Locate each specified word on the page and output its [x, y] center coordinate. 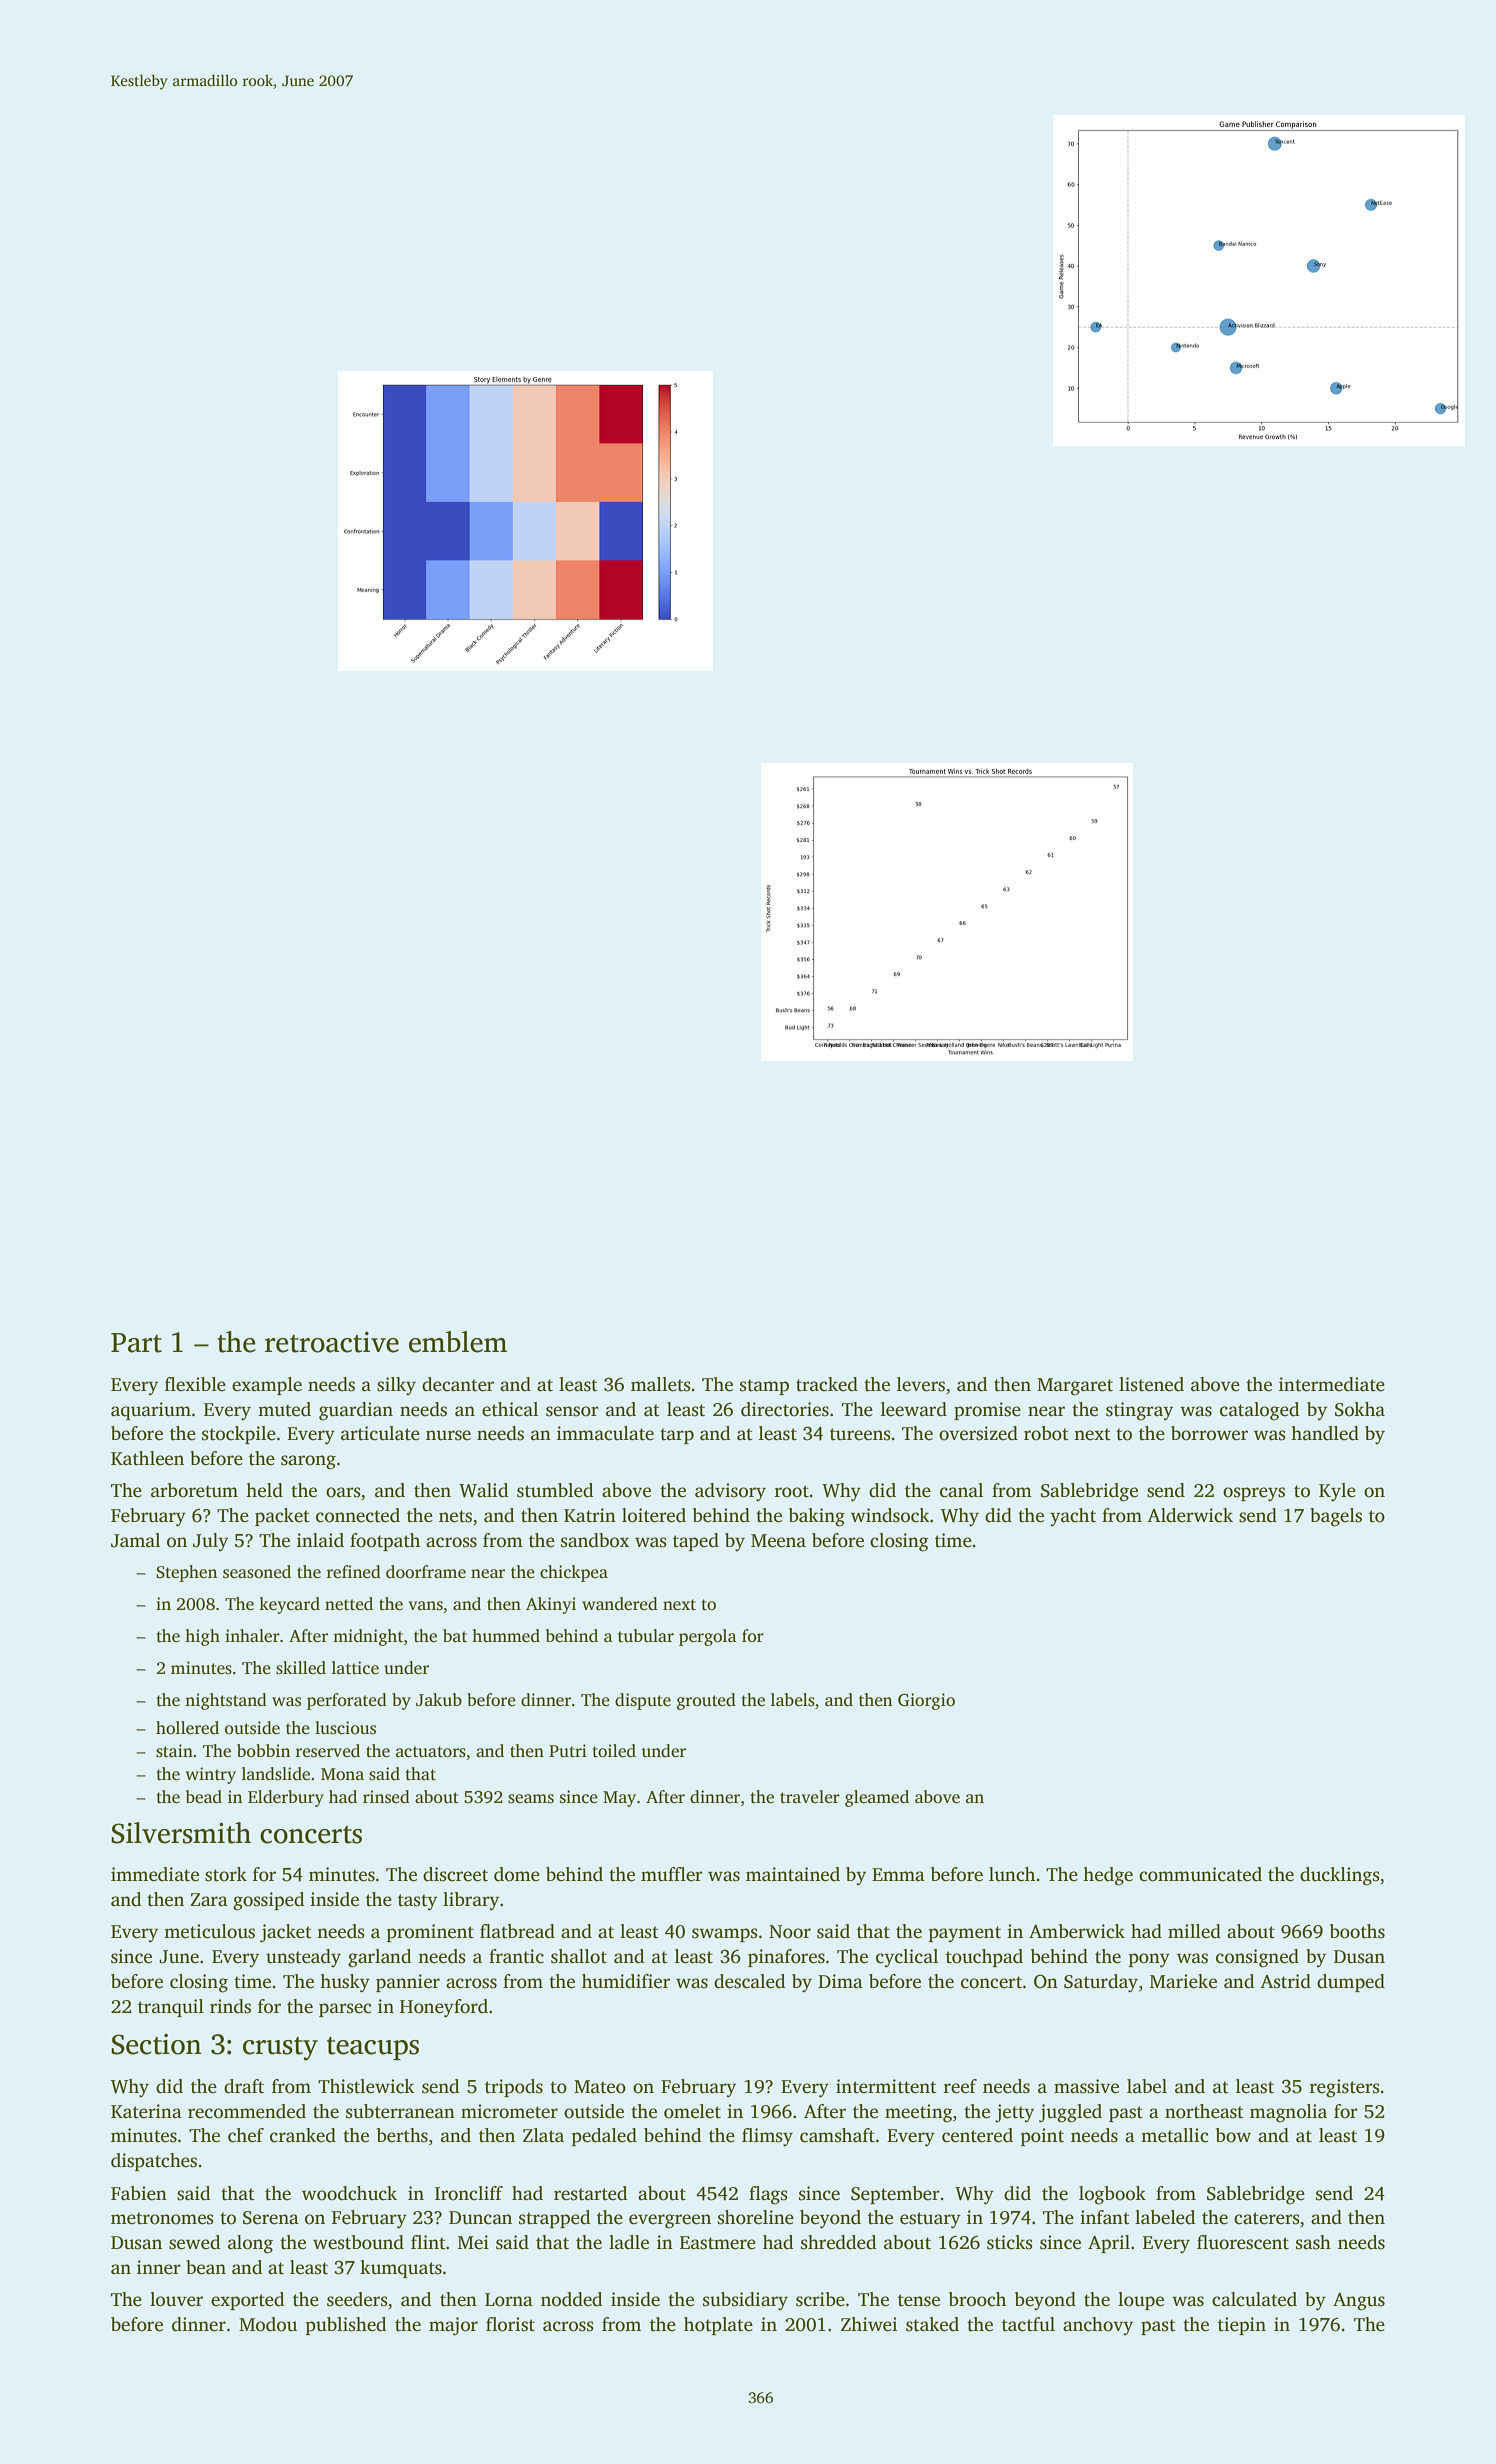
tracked [827, 1384]
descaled [749, 1981]
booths [1357, 1931]
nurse [448, 1435]
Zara [209, 1899]
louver [176, 2299]
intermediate [1332, 1384]
